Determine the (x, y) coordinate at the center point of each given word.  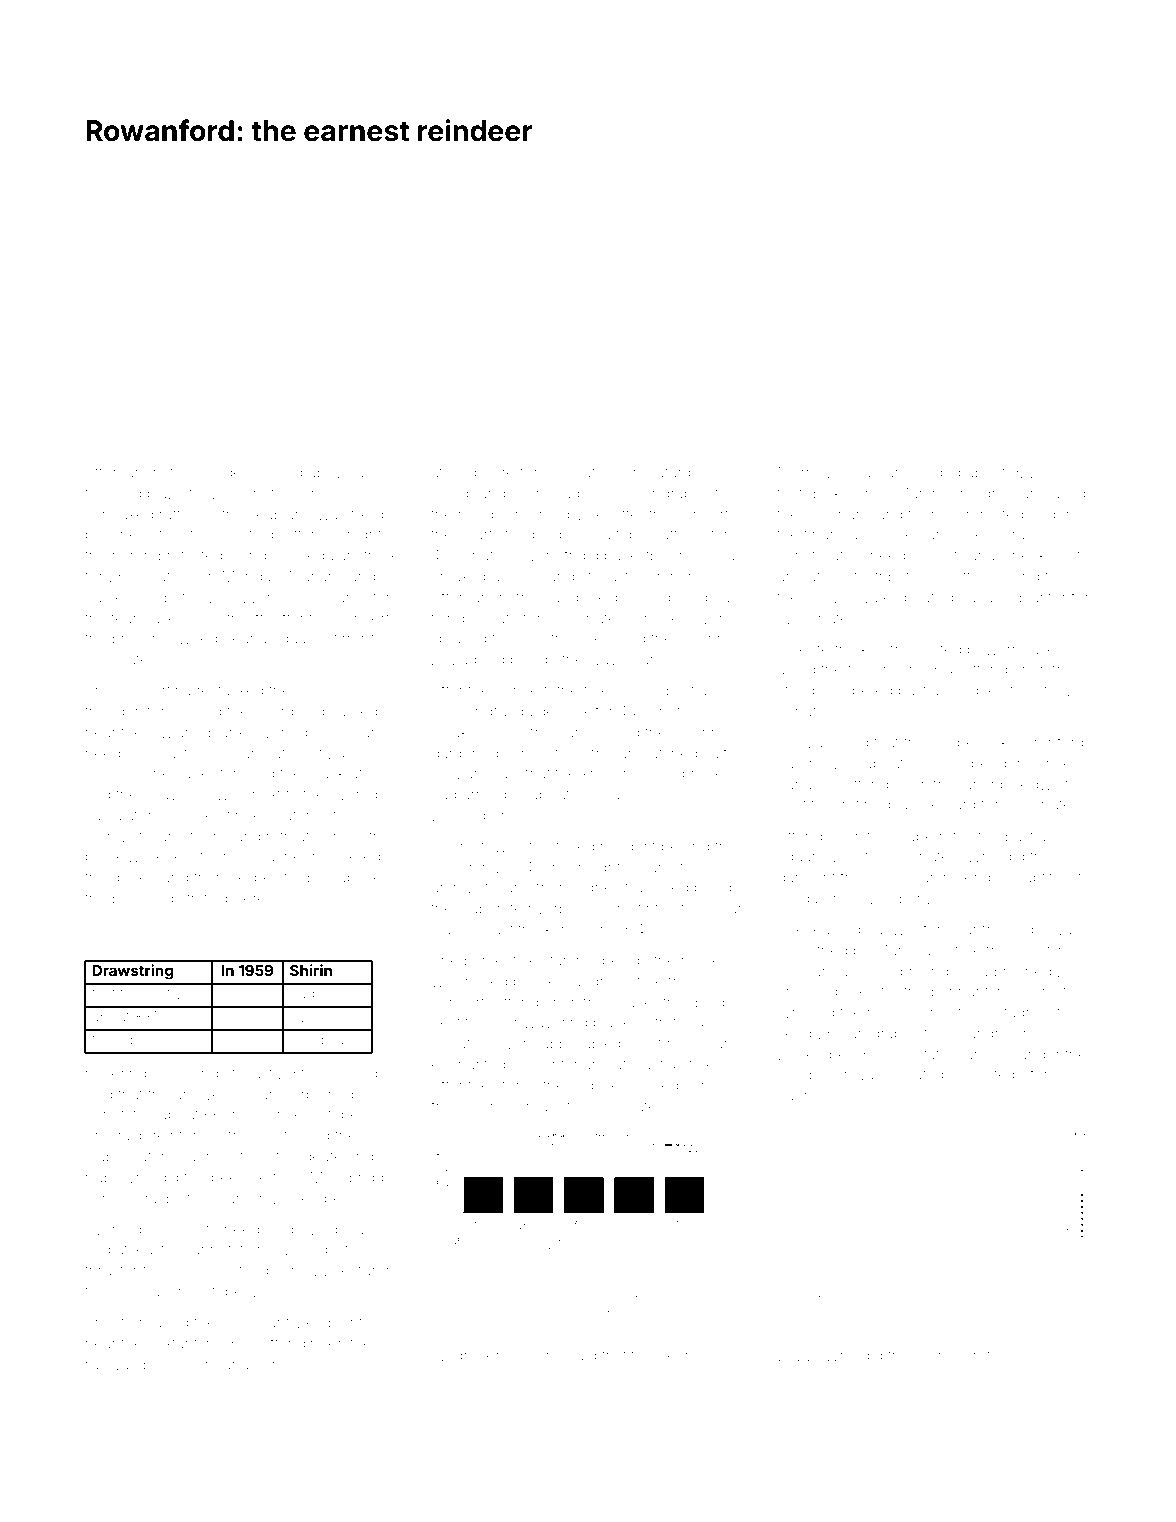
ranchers (688, 576)
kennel (567, 930)
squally (297, 640)
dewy (305, 1231)
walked (882, 597)
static (933, 1055)
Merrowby (814, 474)
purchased (1048, 495)
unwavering (546, 1025)
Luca (971, 971)
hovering (116, 1075)
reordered (346, 856)
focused (113, 493)
